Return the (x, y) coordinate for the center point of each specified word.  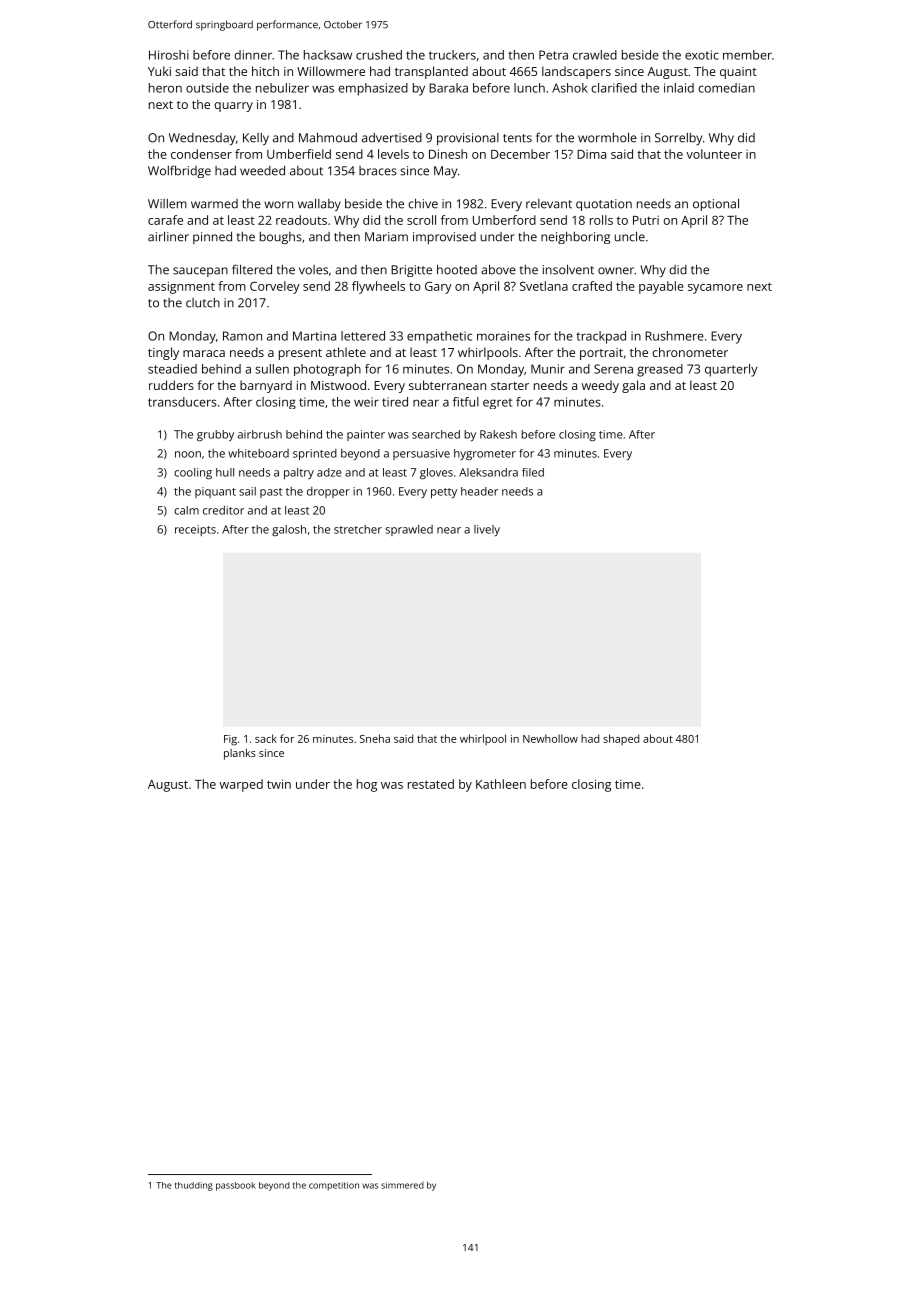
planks (240, 754)
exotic (702, 55)
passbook (236, 1186)
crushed (379, 55)
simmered (402, 1185)
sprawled (409, 530)
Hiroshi (169, 55)
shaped (621, 739)
